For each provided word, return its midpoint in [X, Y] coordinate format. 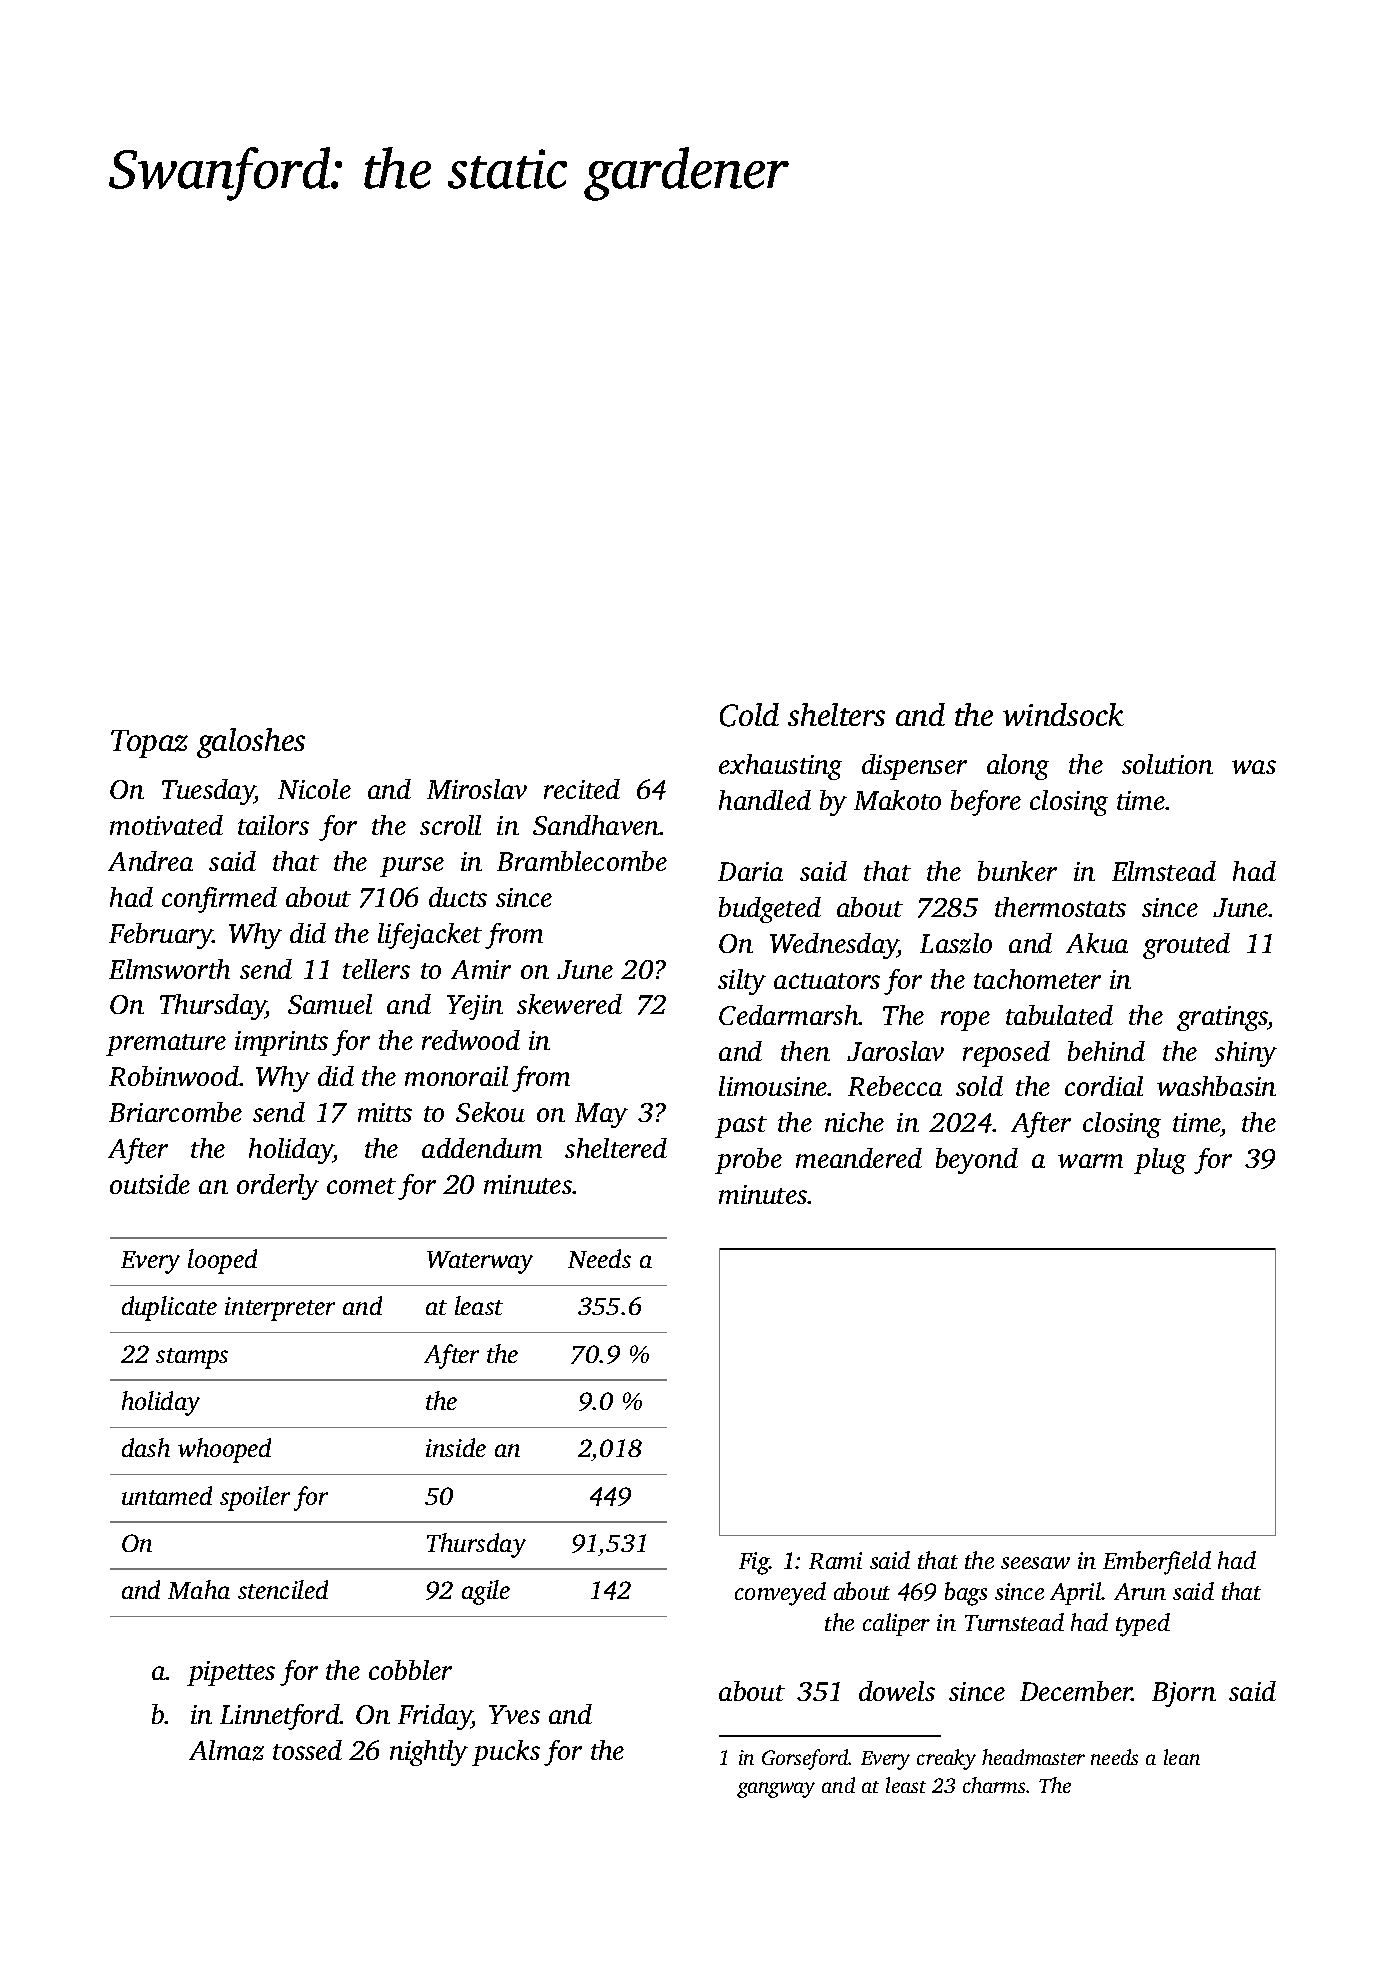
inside [456, 1447]
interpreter [280, 1309]
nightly [429, 1753]
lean [1182, 1757]
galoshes [251, 743]
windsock [1063, 714]
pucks [506, 1753]
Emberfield [1157, 1563]
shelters [836, 714]
